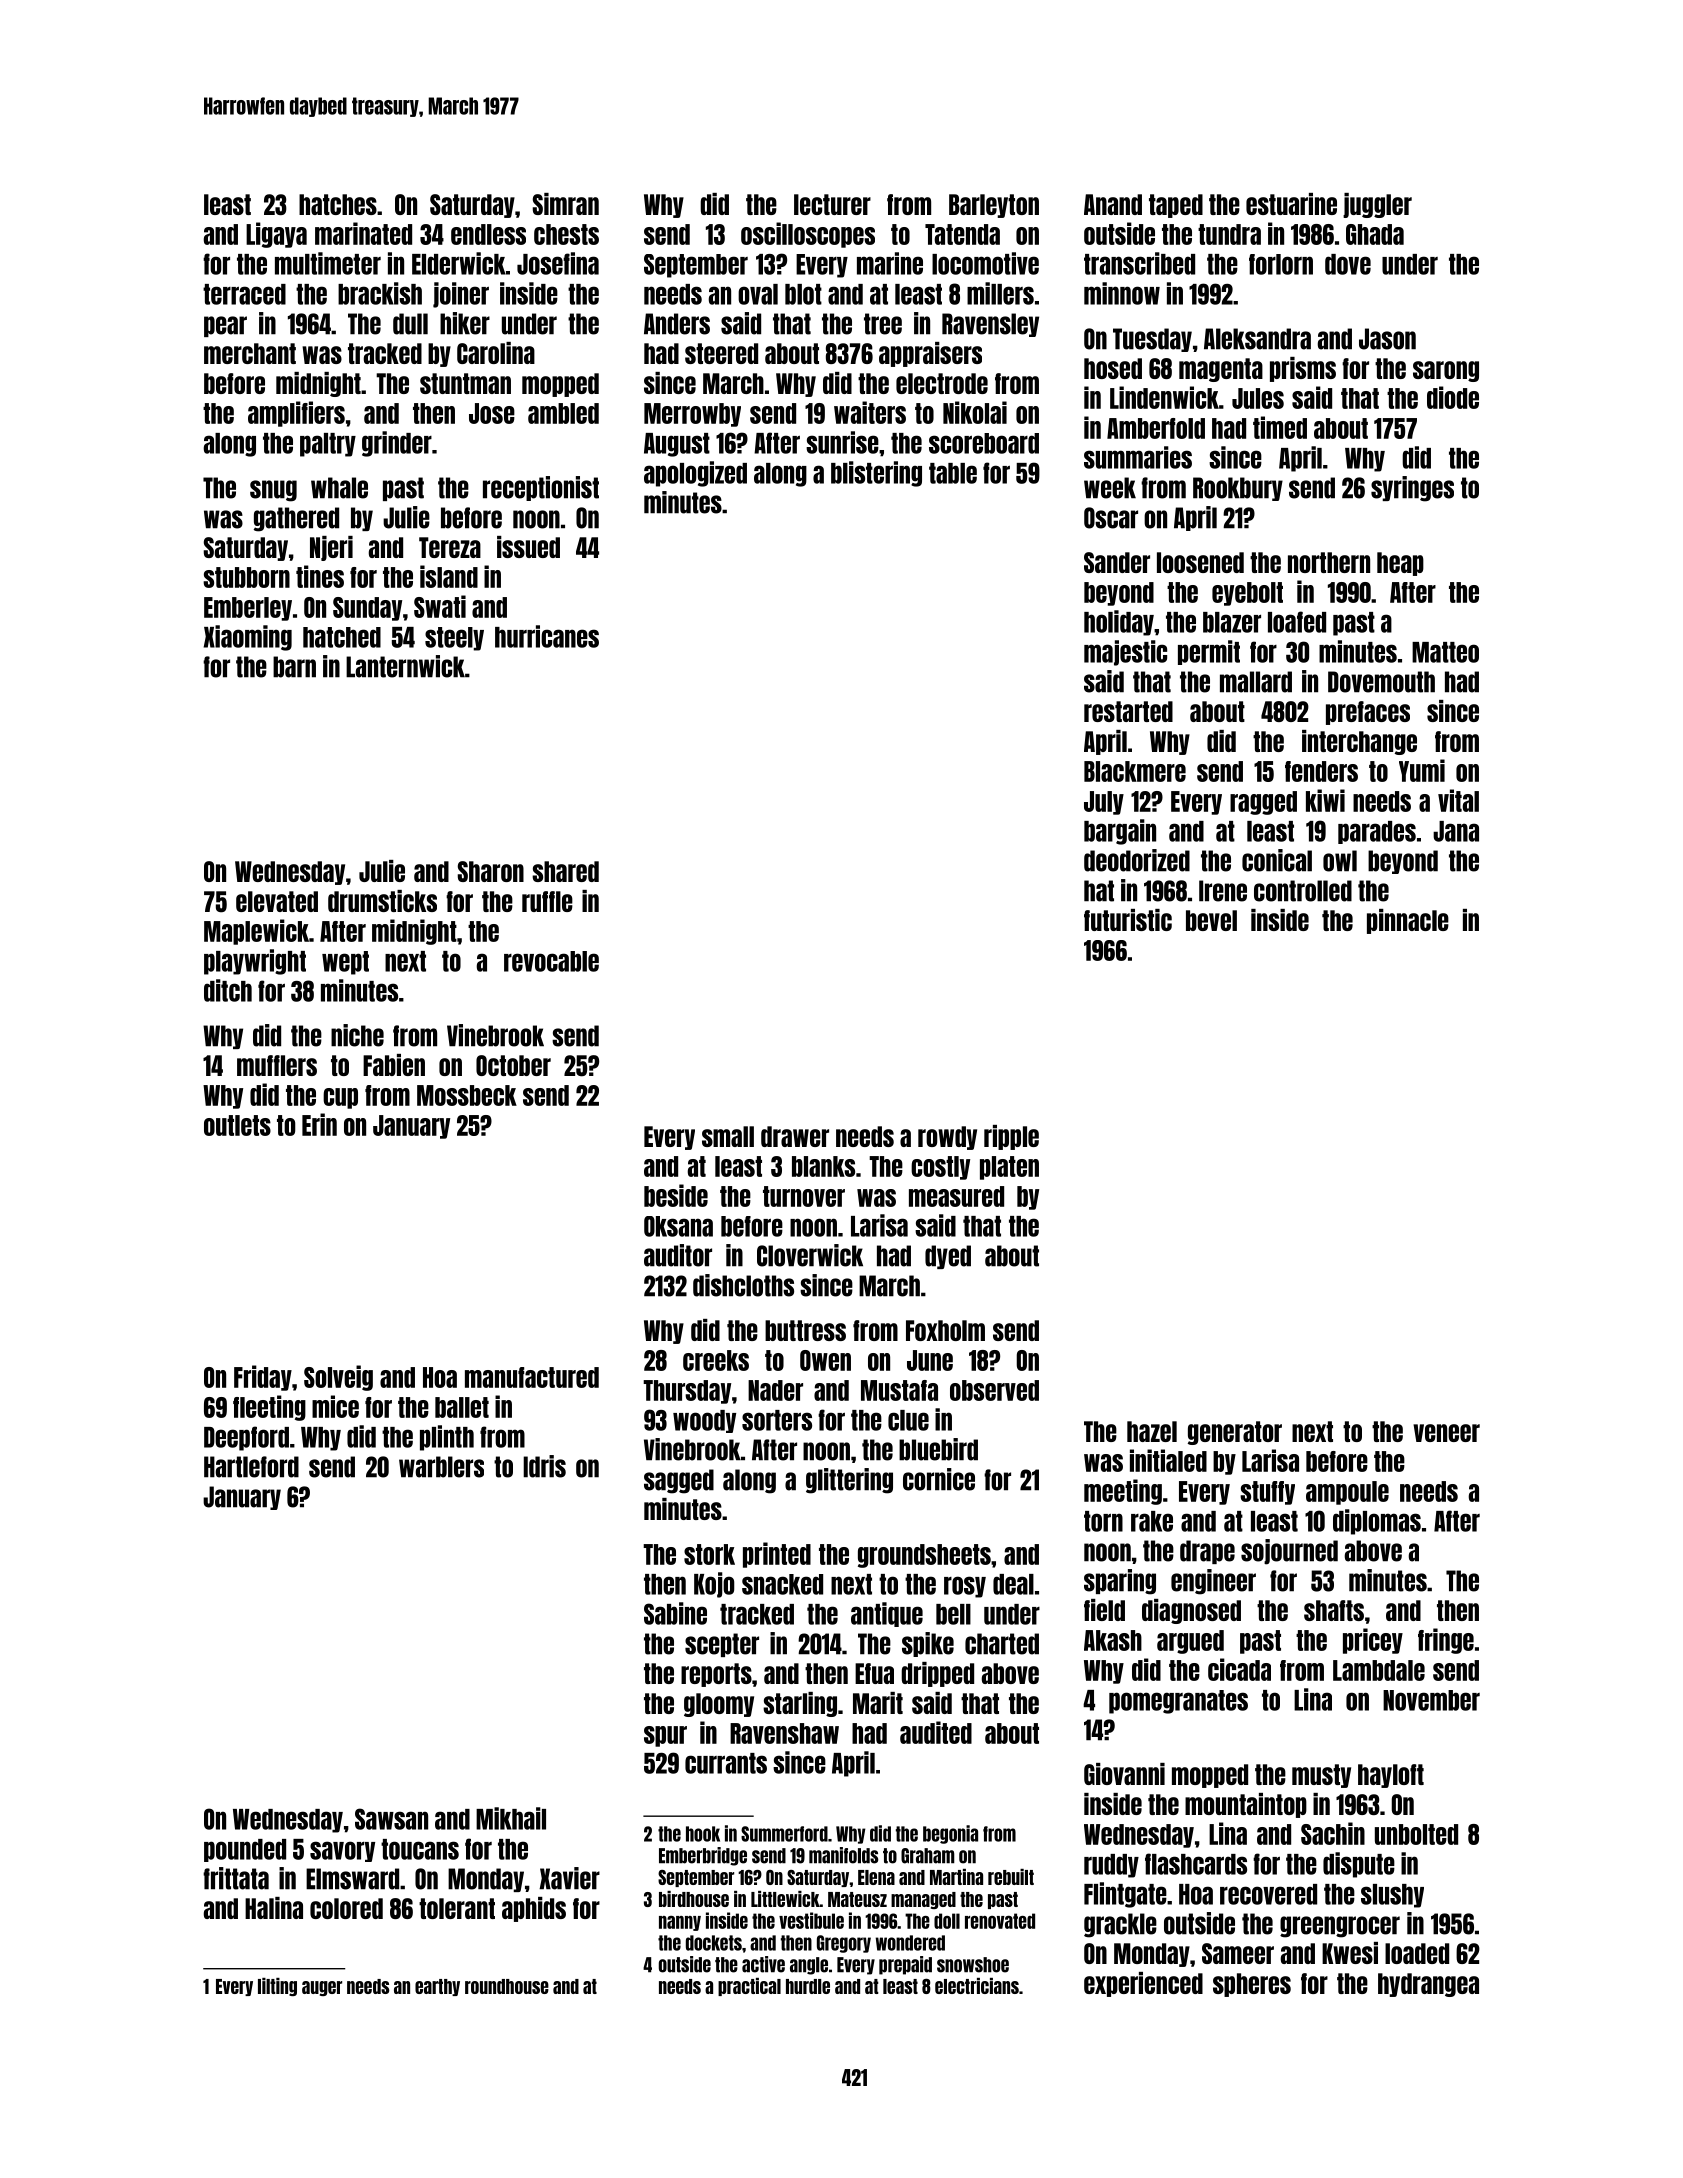  What do you see at coordinates (832, 204) in the screenshot?
I see `lecturer` at bounding box center [832, 204].
